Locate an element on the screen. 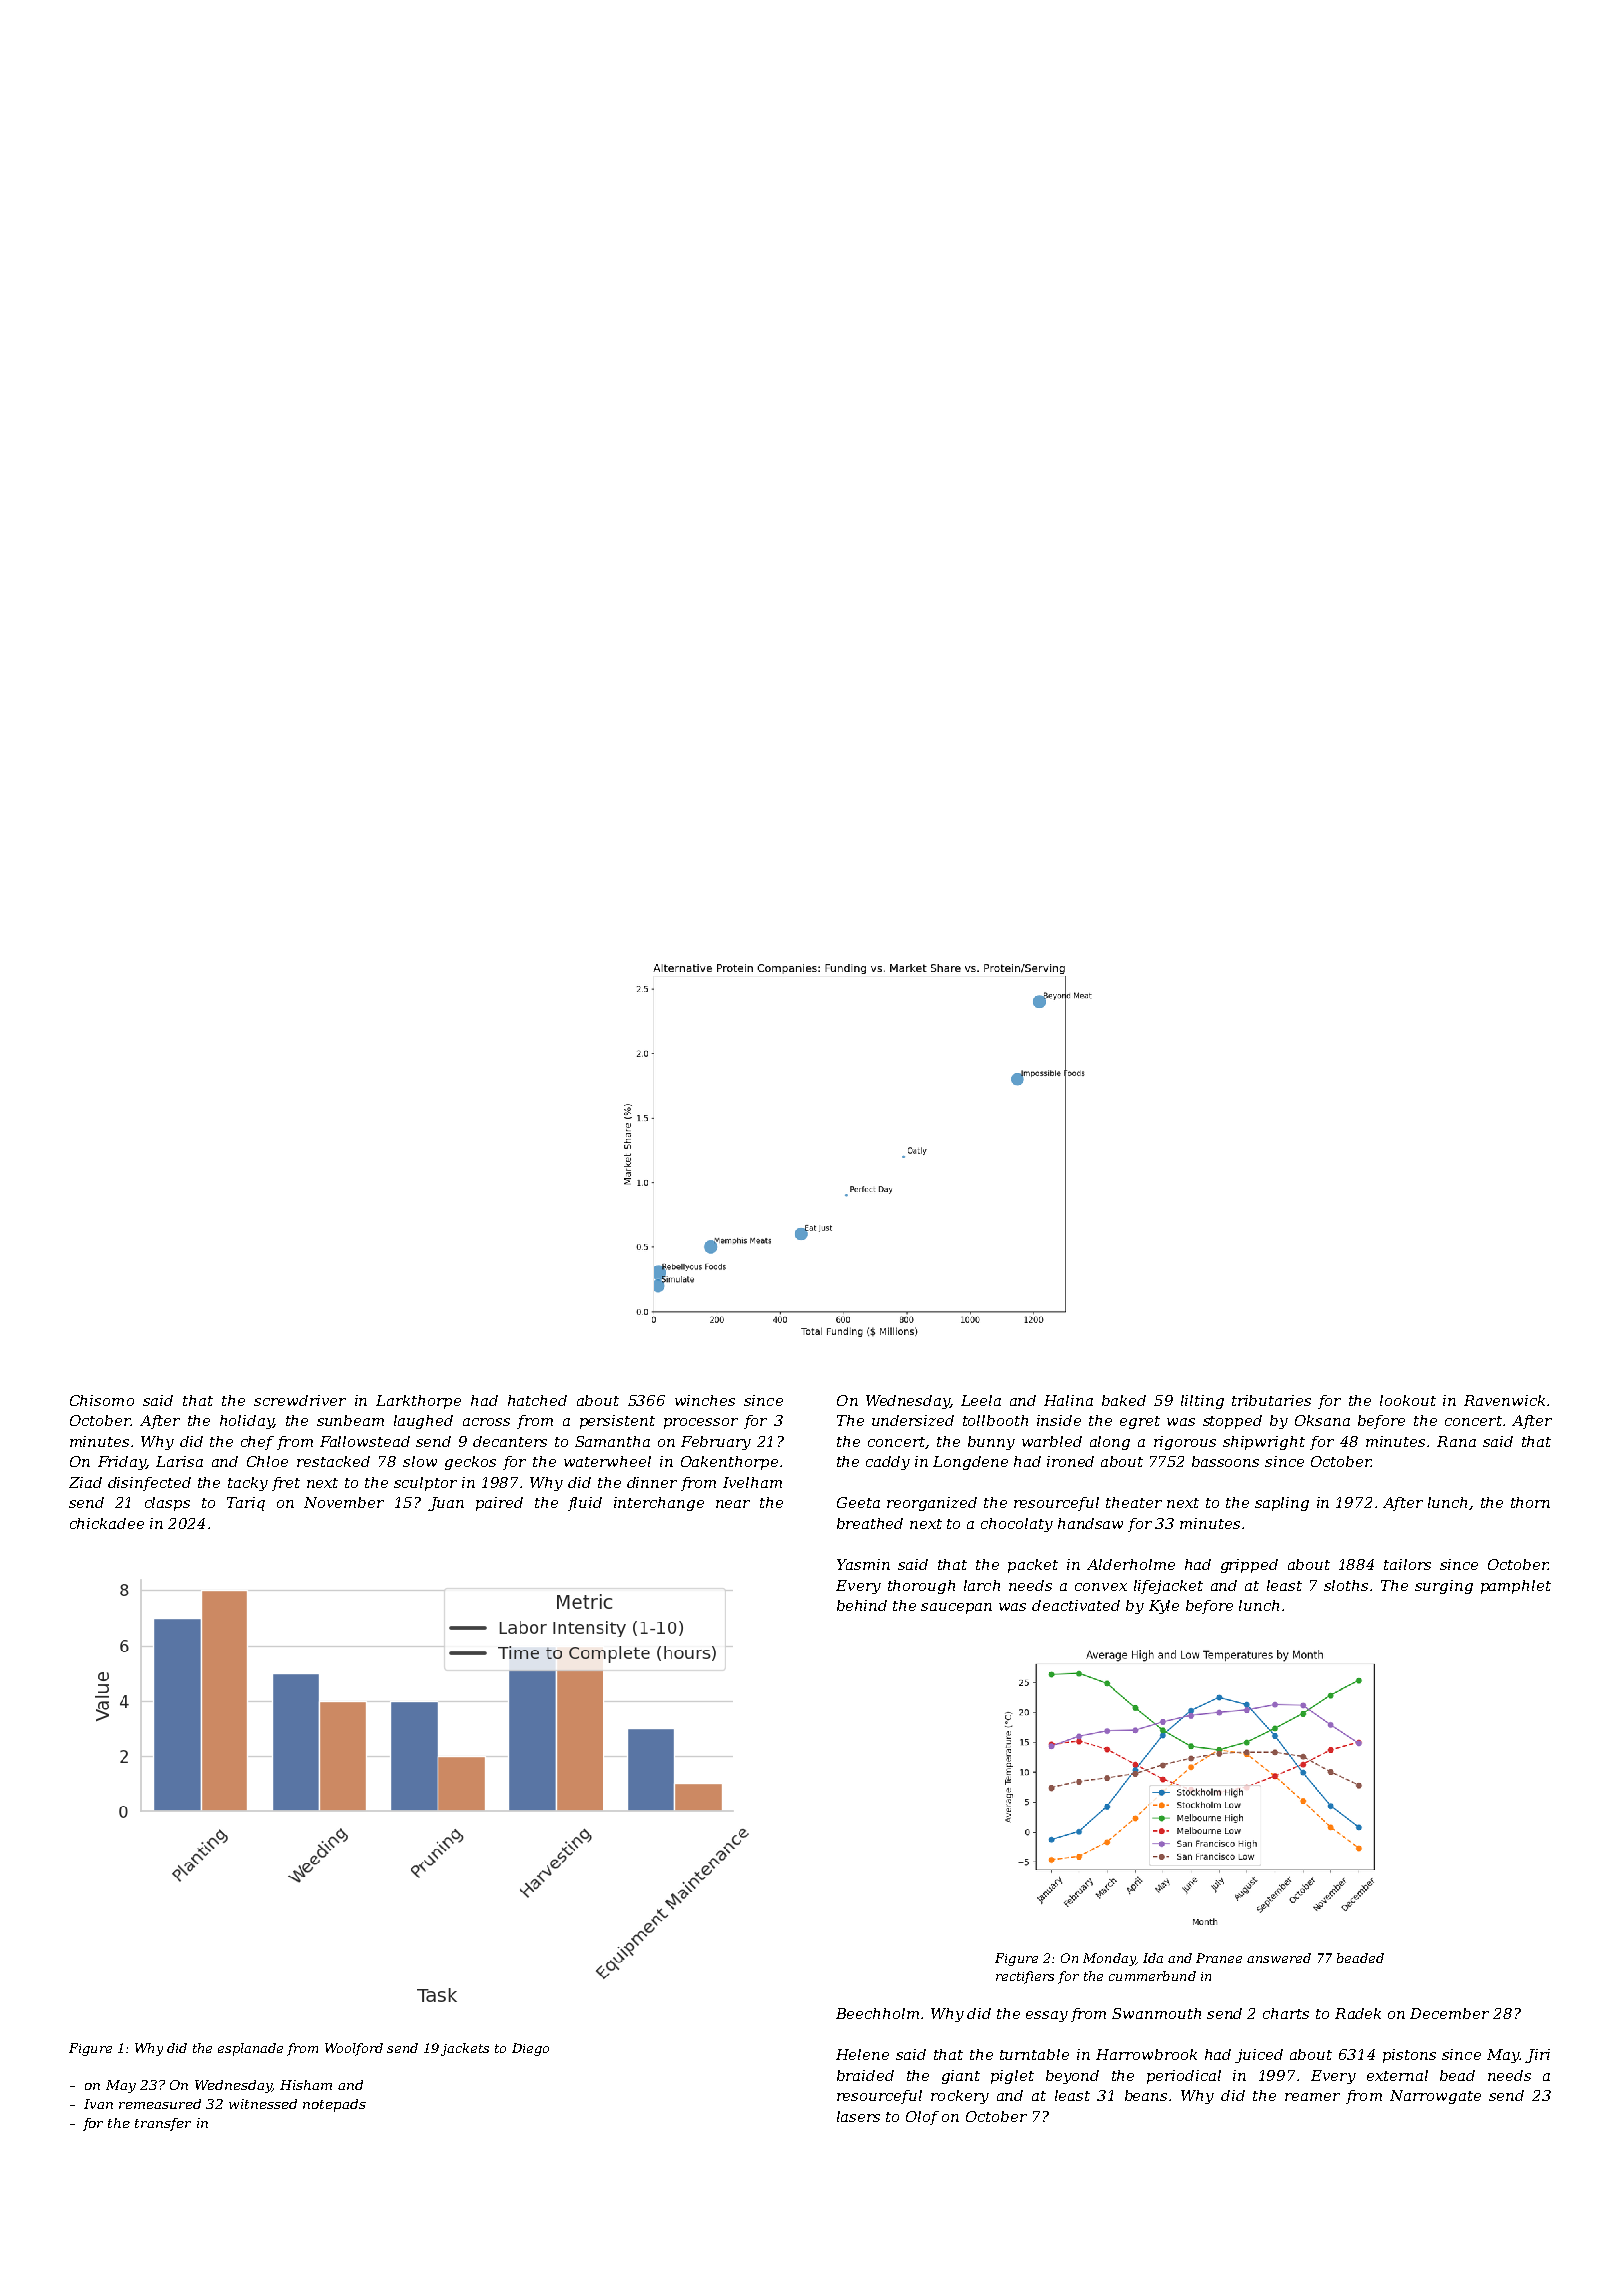  breathed is located at coordinates (870, 1523).
